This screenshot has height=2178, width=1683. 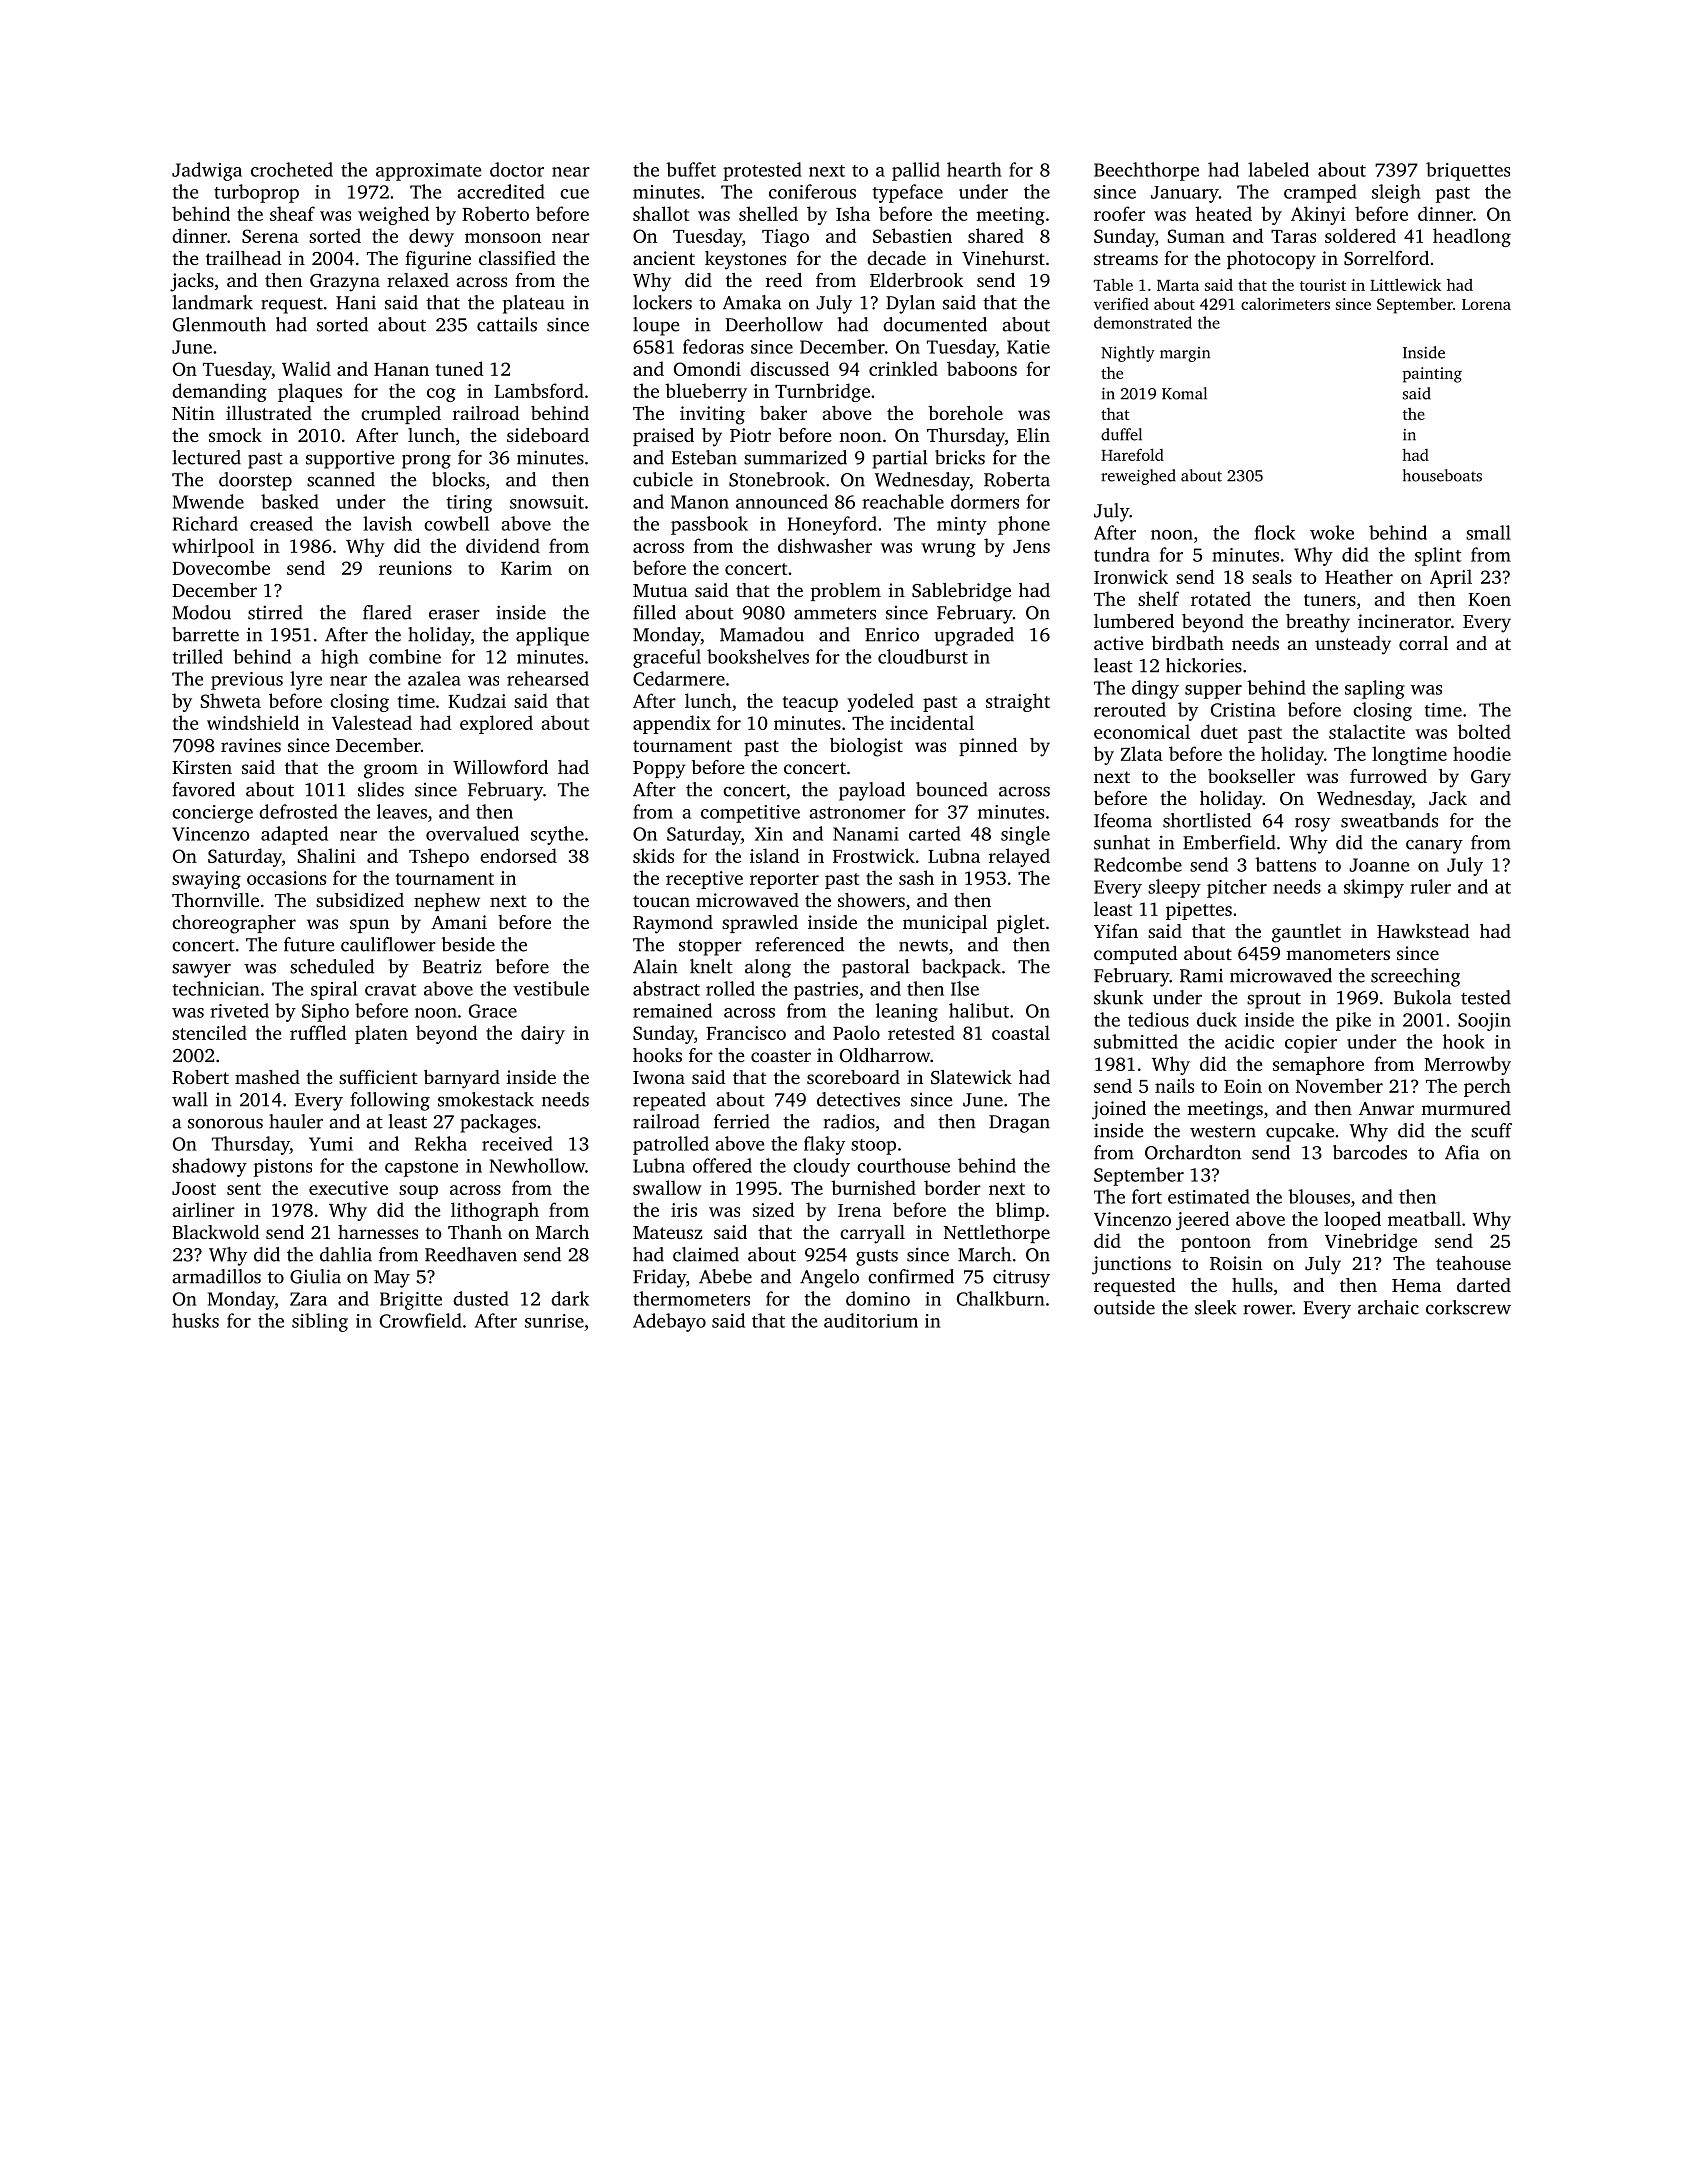 I want to click on Nitin, so click(x=193, y=413).
